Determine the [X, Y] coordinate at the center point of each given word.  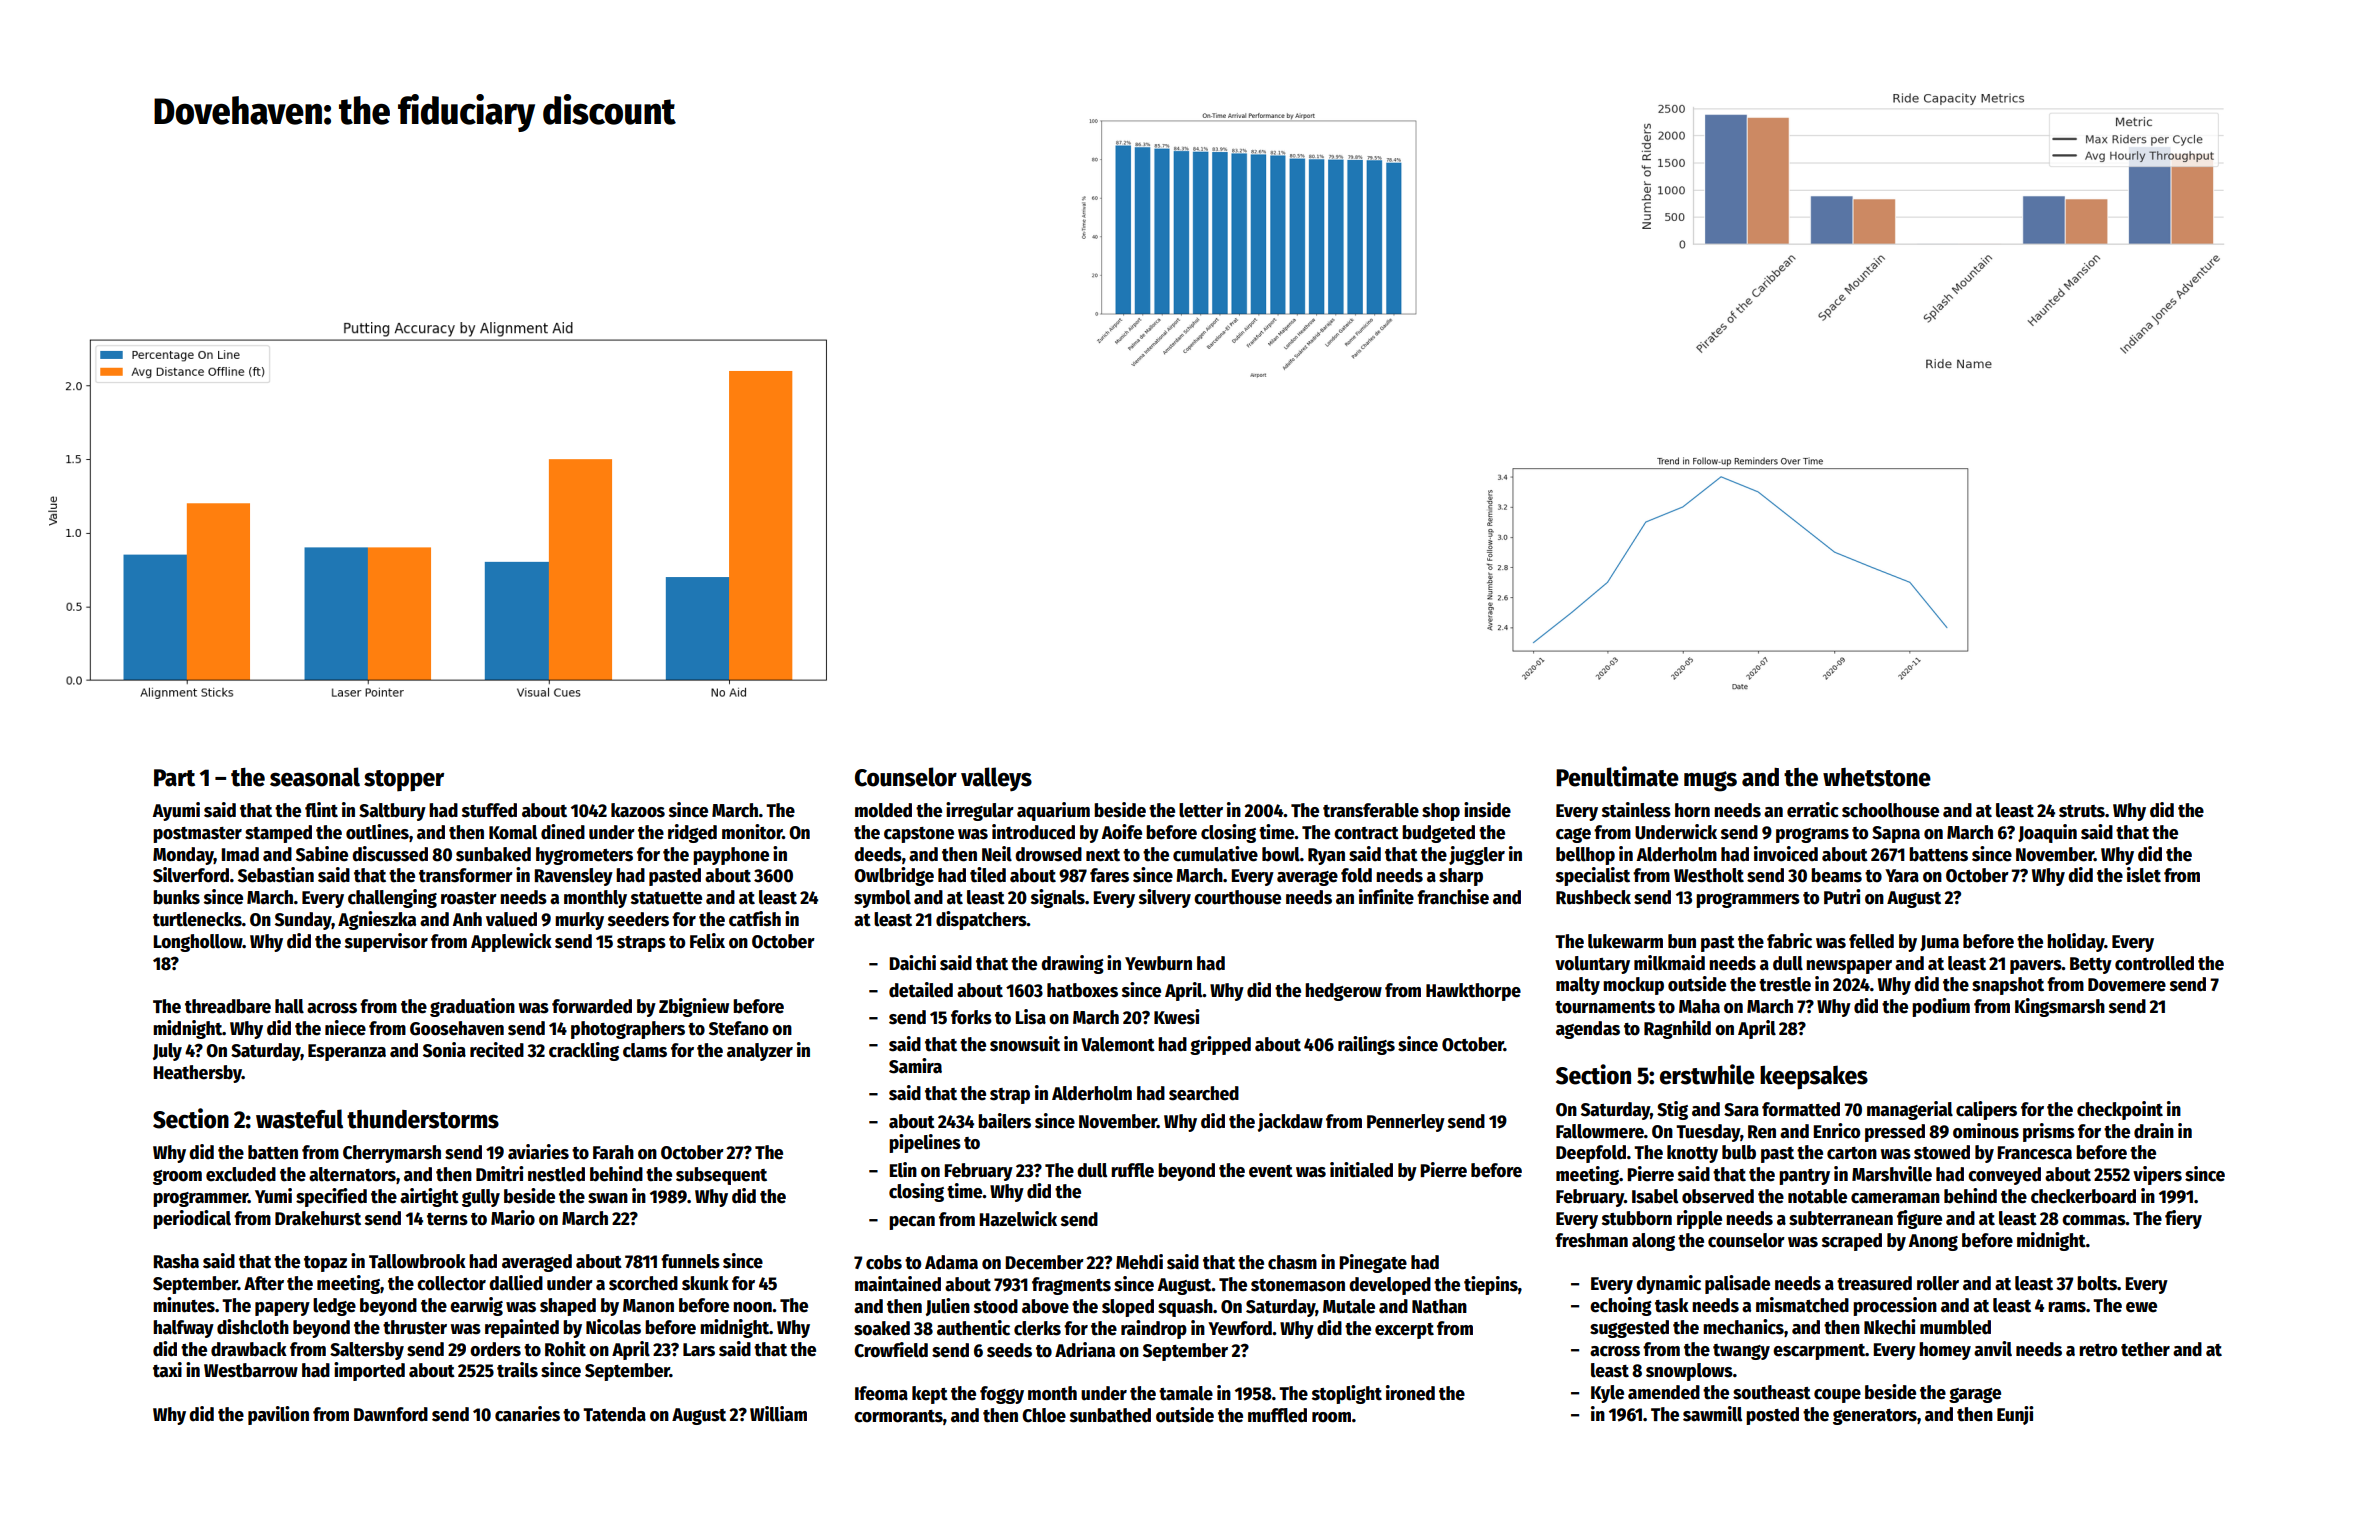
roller [1938, 1283]
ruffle [1132, 1170]
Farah [613, 1152]
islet [2144, 875]
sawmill [1712, 1414]
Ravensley [573, 877]
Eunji [2015, 1415]
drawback [249, 1349]
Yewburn [1158, 963]
